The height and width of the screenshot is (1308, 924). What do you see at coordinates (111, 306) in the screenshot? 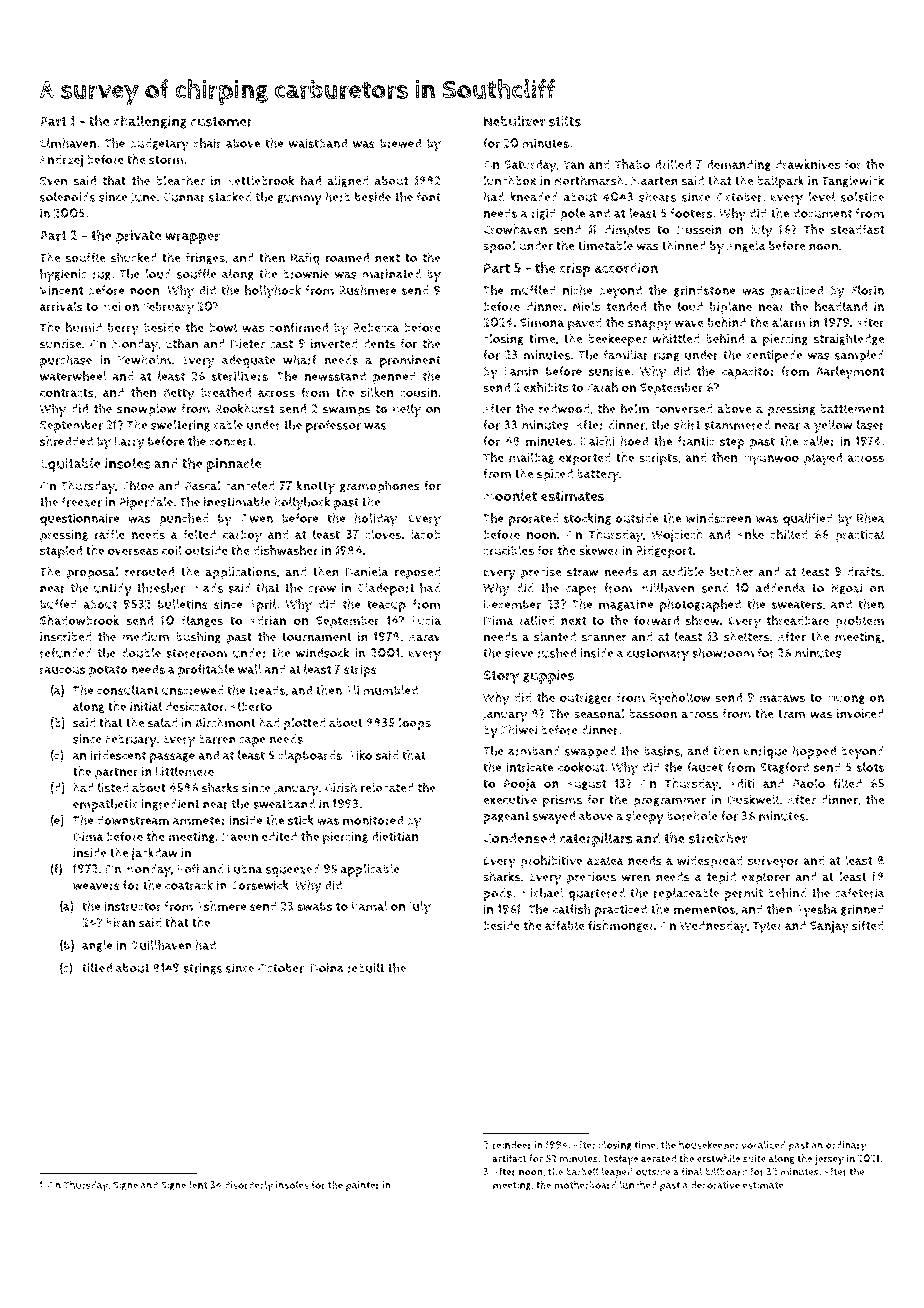
I see `Mei` at bounding box center [111, 306].
